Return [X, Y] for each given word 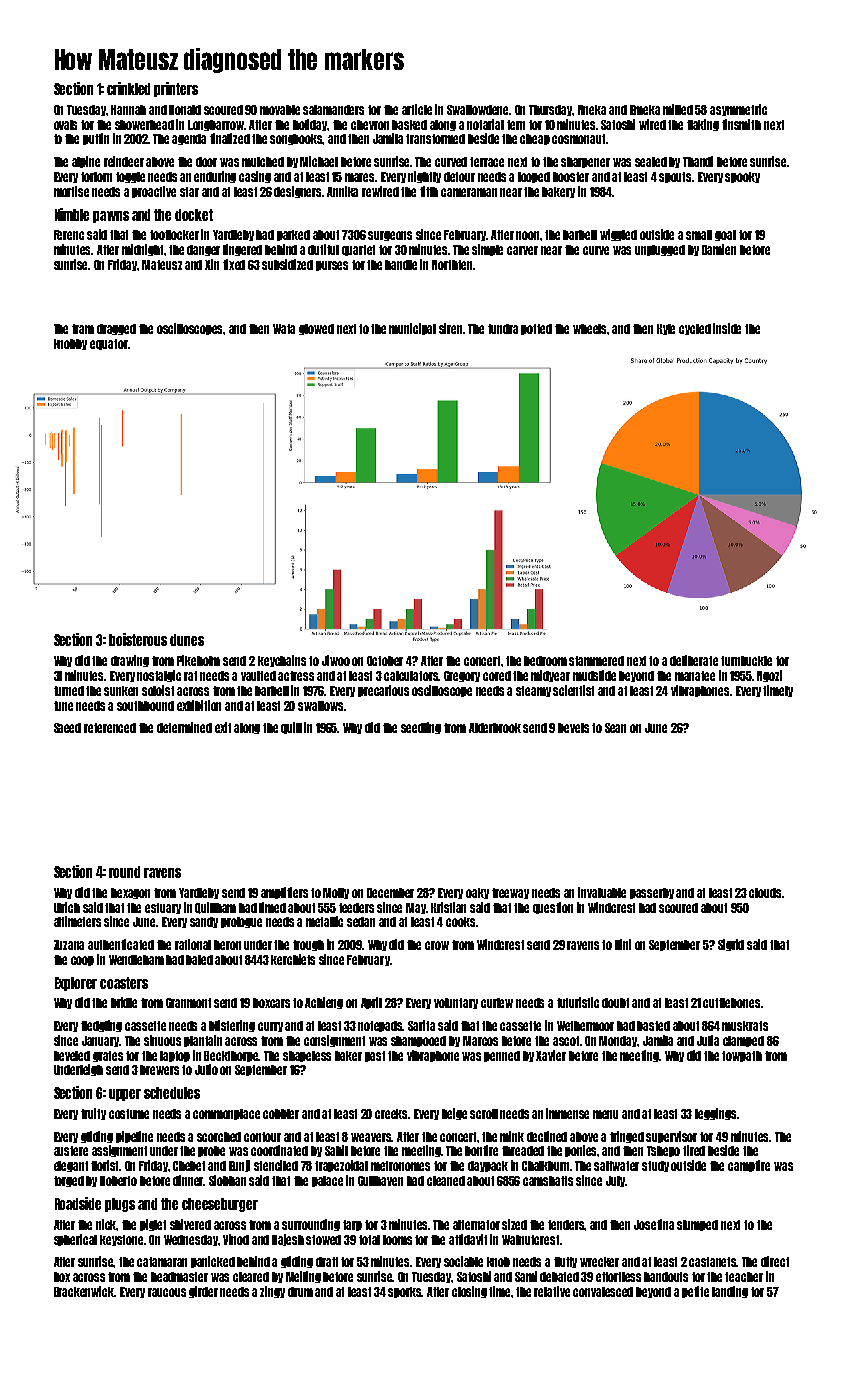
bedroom [545, 661]
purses [332, 266]
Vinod [236, 1239]
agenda [189, 139]
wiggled [618, 235]
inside [727, 328]
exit [223, 727]
